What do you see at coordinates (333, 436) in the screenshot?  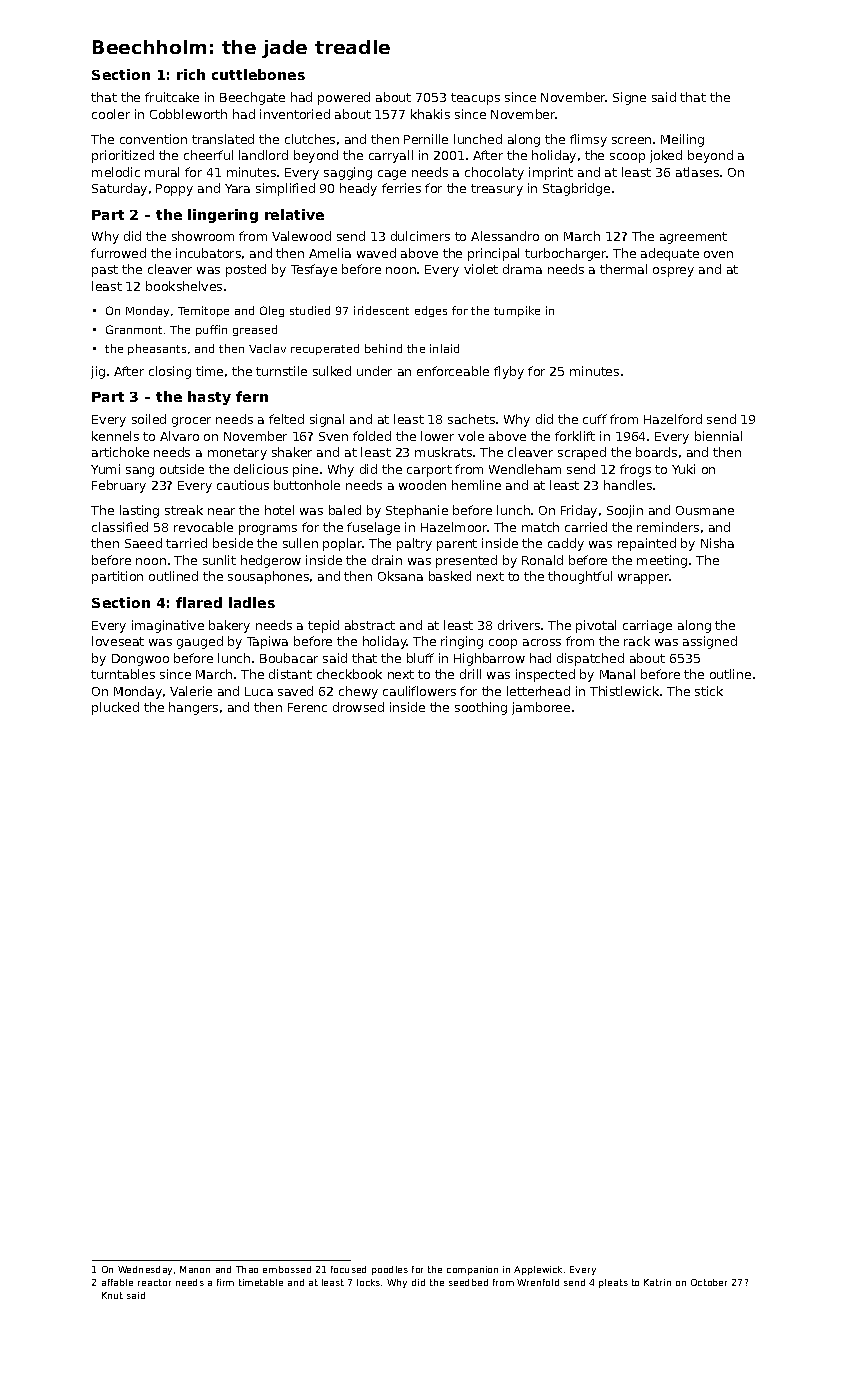 I see `Sven` at bounding box center [333, 436].
